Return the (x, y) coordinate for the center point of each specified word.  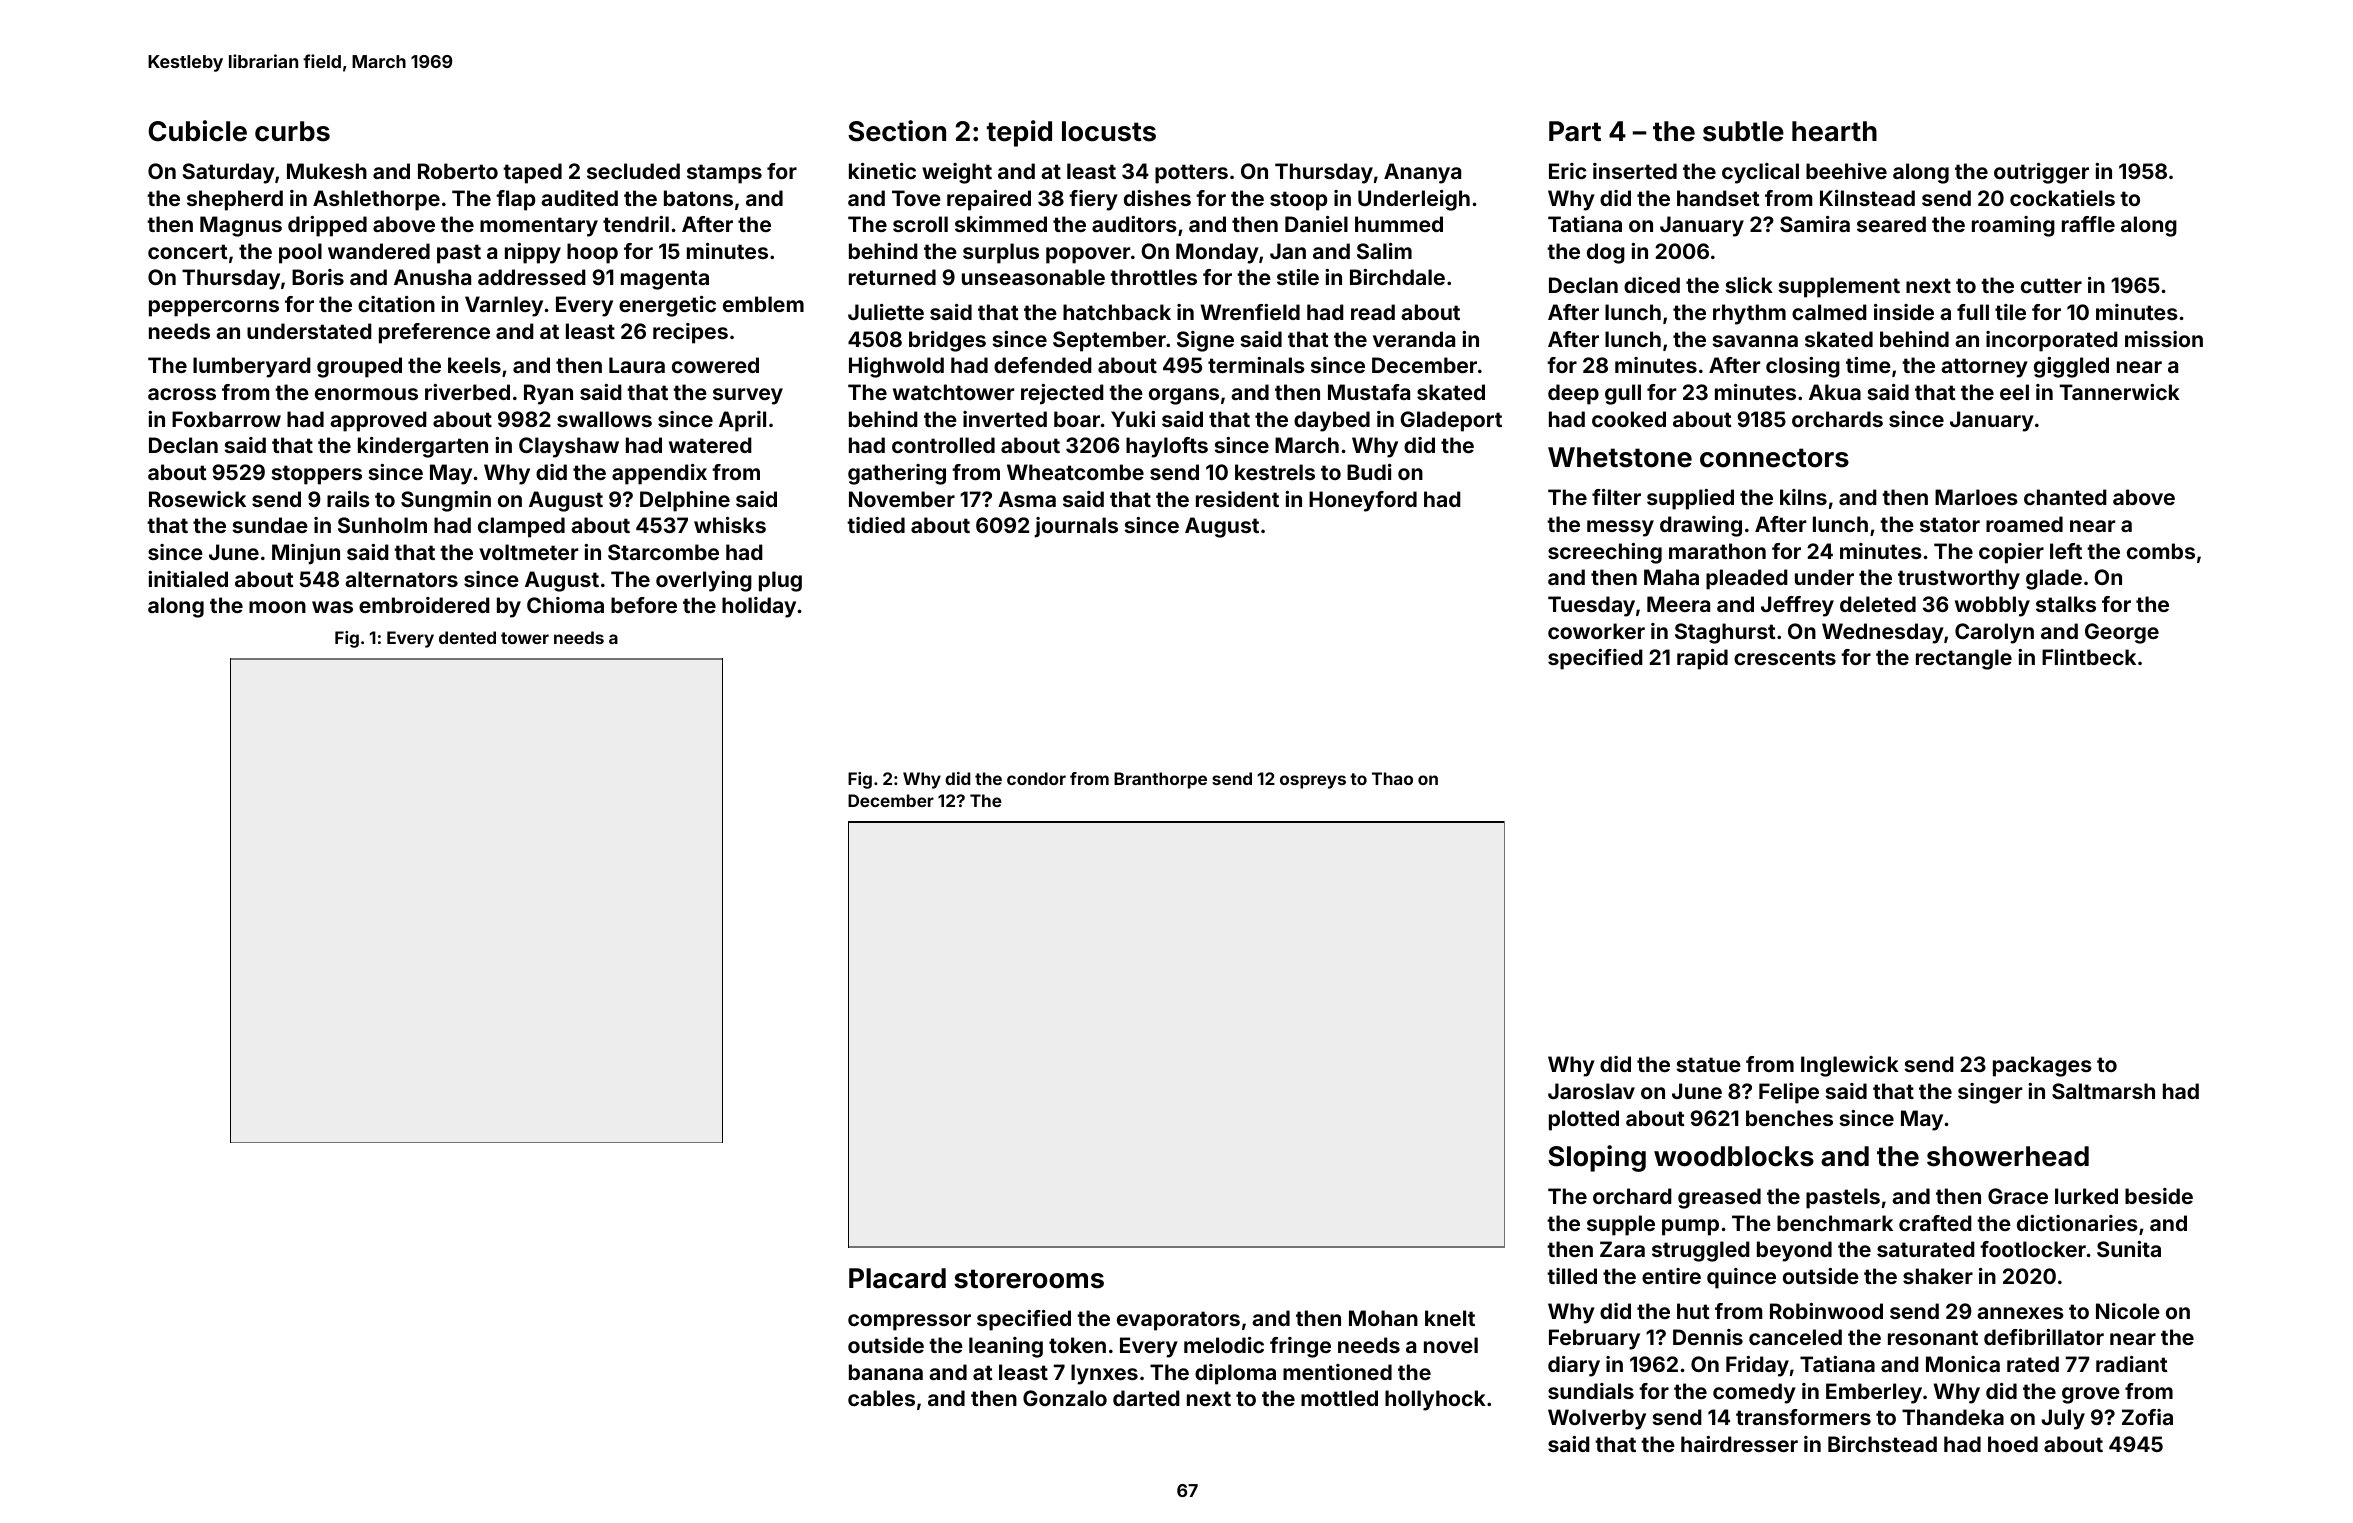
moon (277, 607)
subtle (1743, 131)
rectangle (1964, 659)
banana (886, 1372)
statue (1708, 1064)
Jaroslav (1591, 1091)
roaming (2013, 226)
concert (188, 251)
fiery (1093, 200)
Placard (897, 1278)
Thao (1392, 778)
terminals (1256, 365)
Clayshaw (569, 447)
